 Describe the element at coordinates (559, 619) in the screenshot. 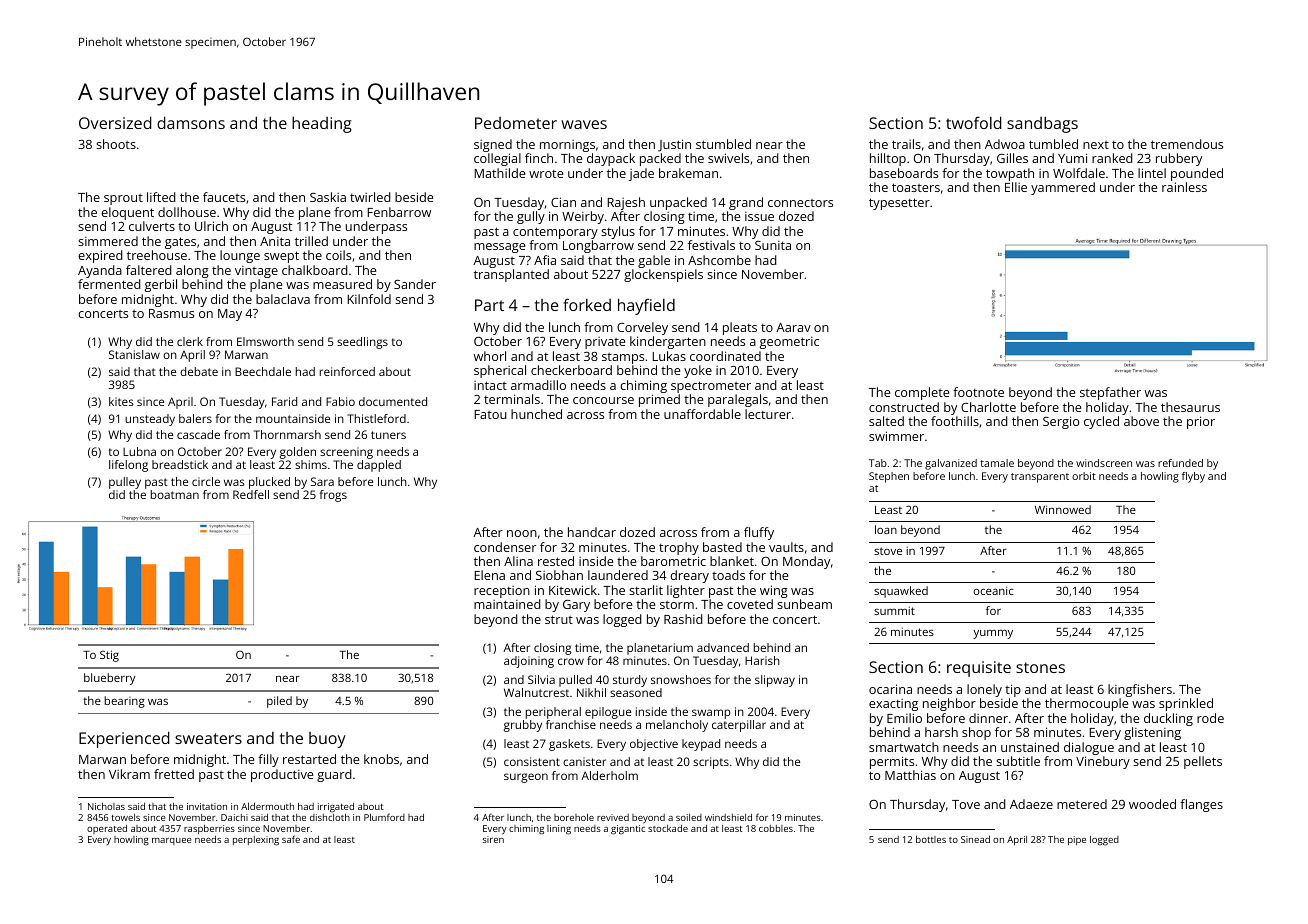

I see `strut` at that location.
